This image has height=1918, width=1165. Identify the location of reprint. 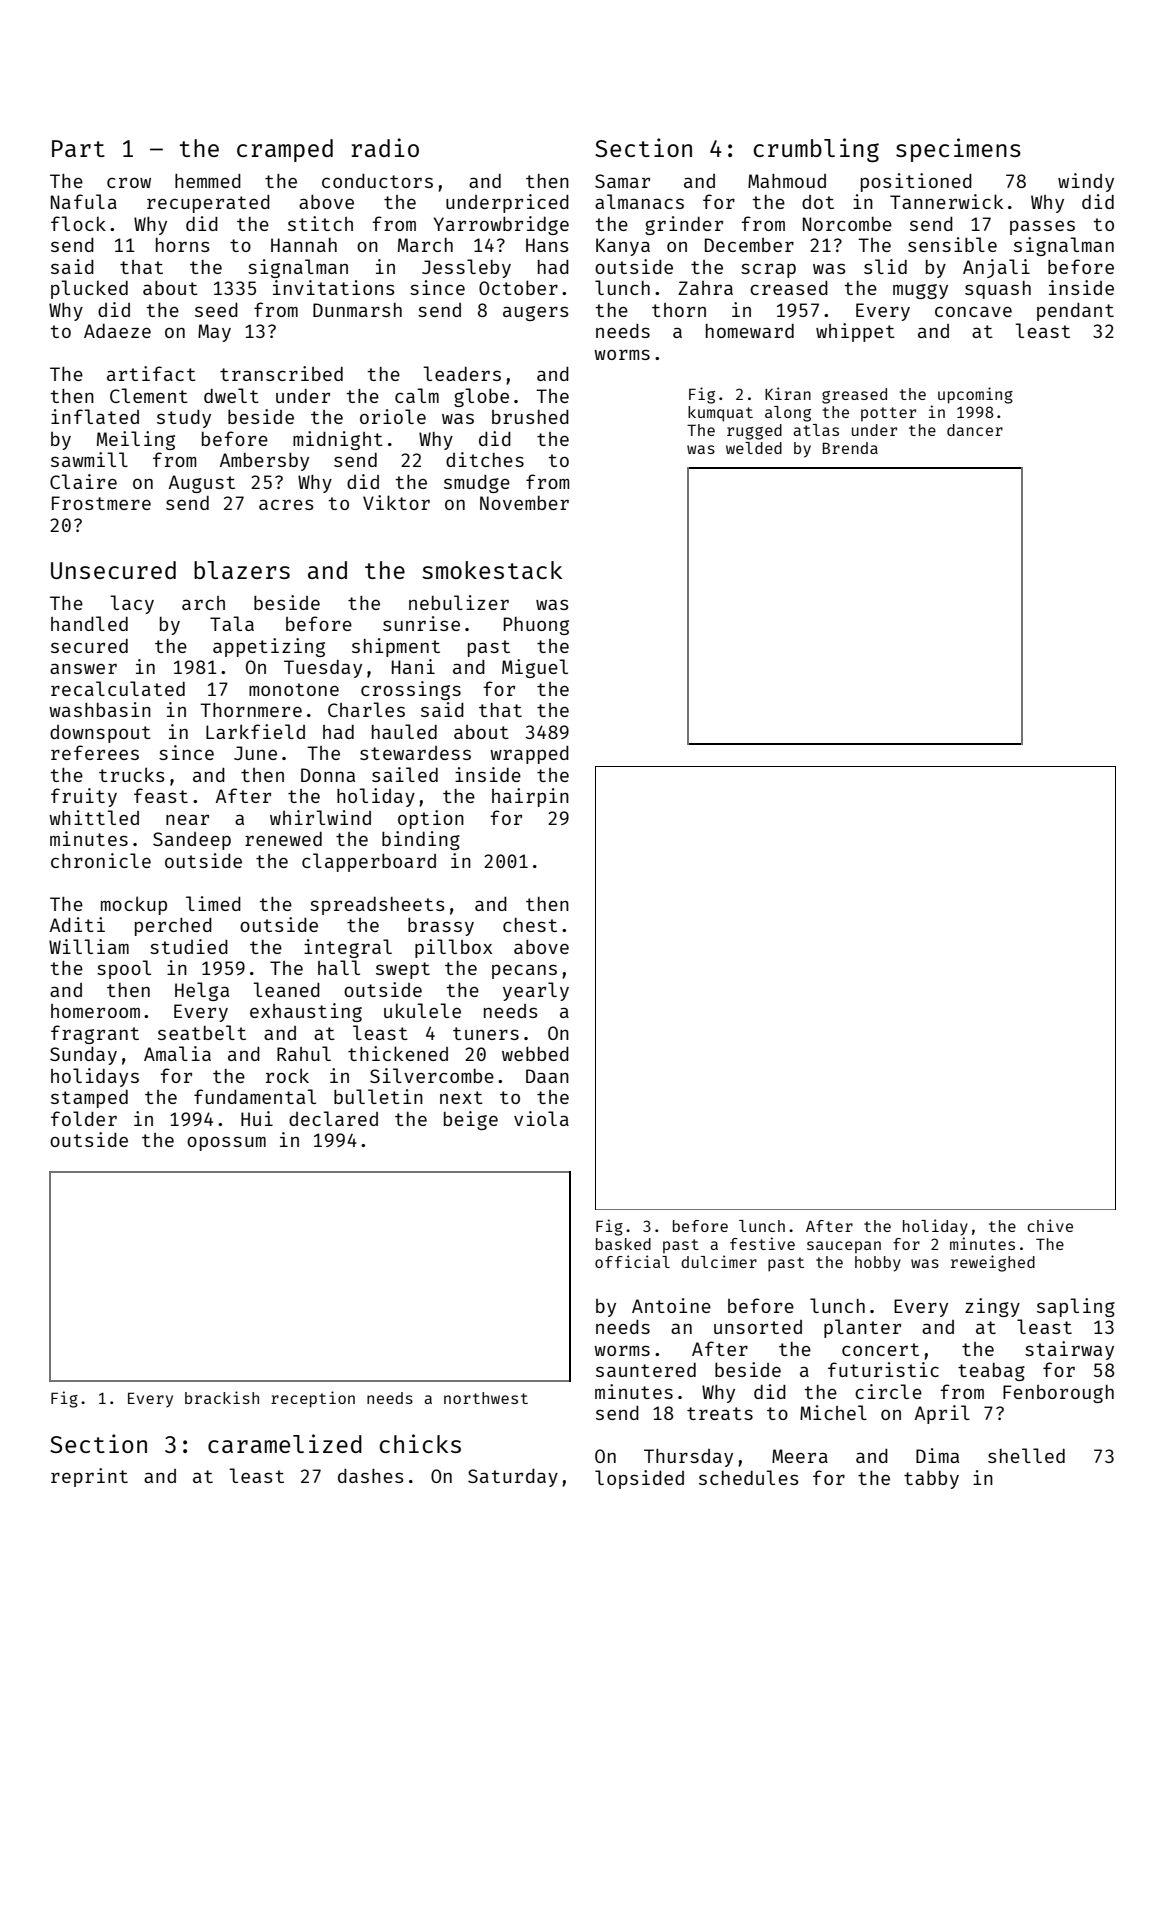
(89, 1477).
